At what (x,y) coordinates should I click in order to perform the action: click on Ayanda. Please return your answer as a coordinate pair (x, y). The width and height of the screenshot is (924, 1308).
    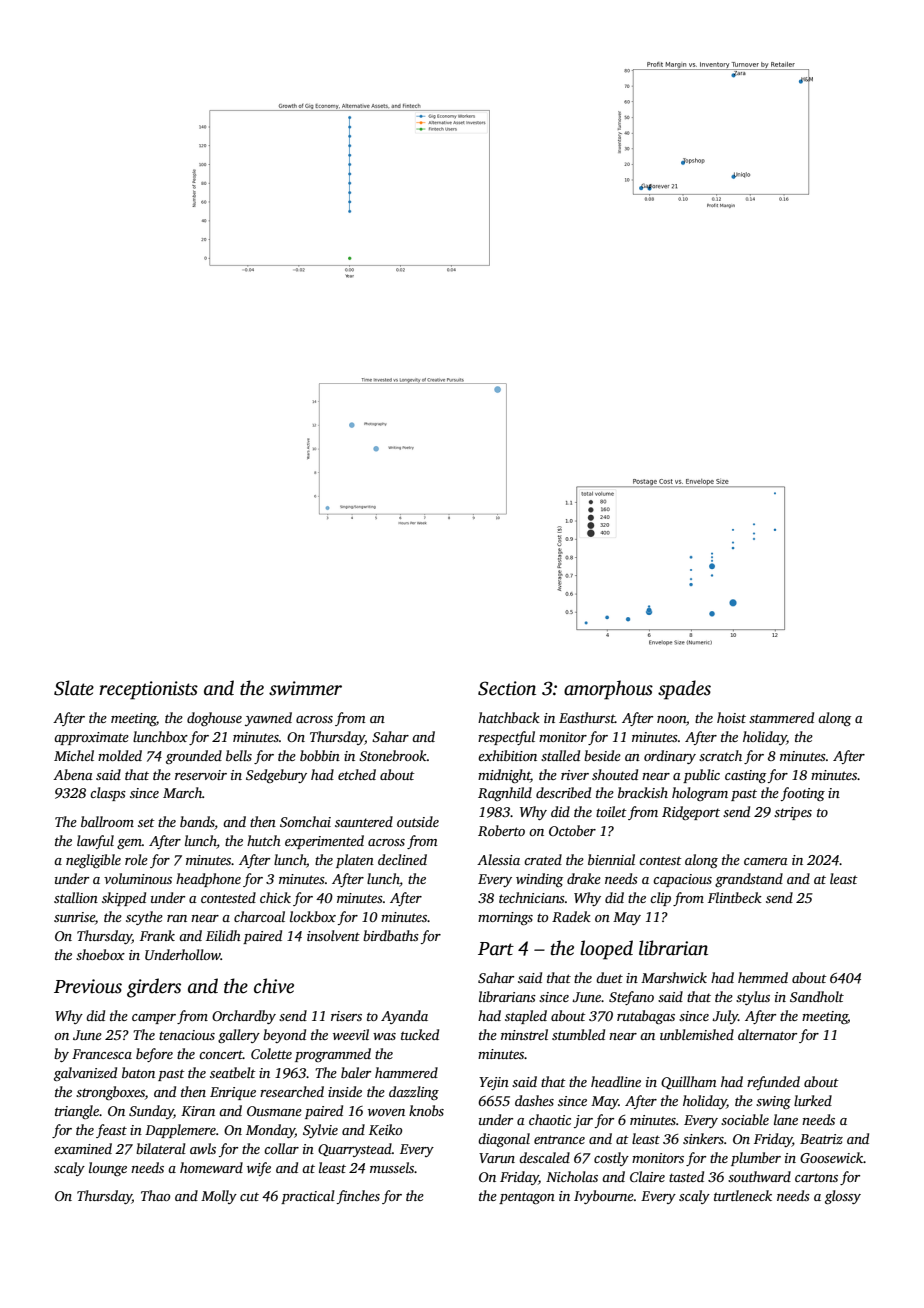
    Looking at the image, I should click on (404, 1017).
